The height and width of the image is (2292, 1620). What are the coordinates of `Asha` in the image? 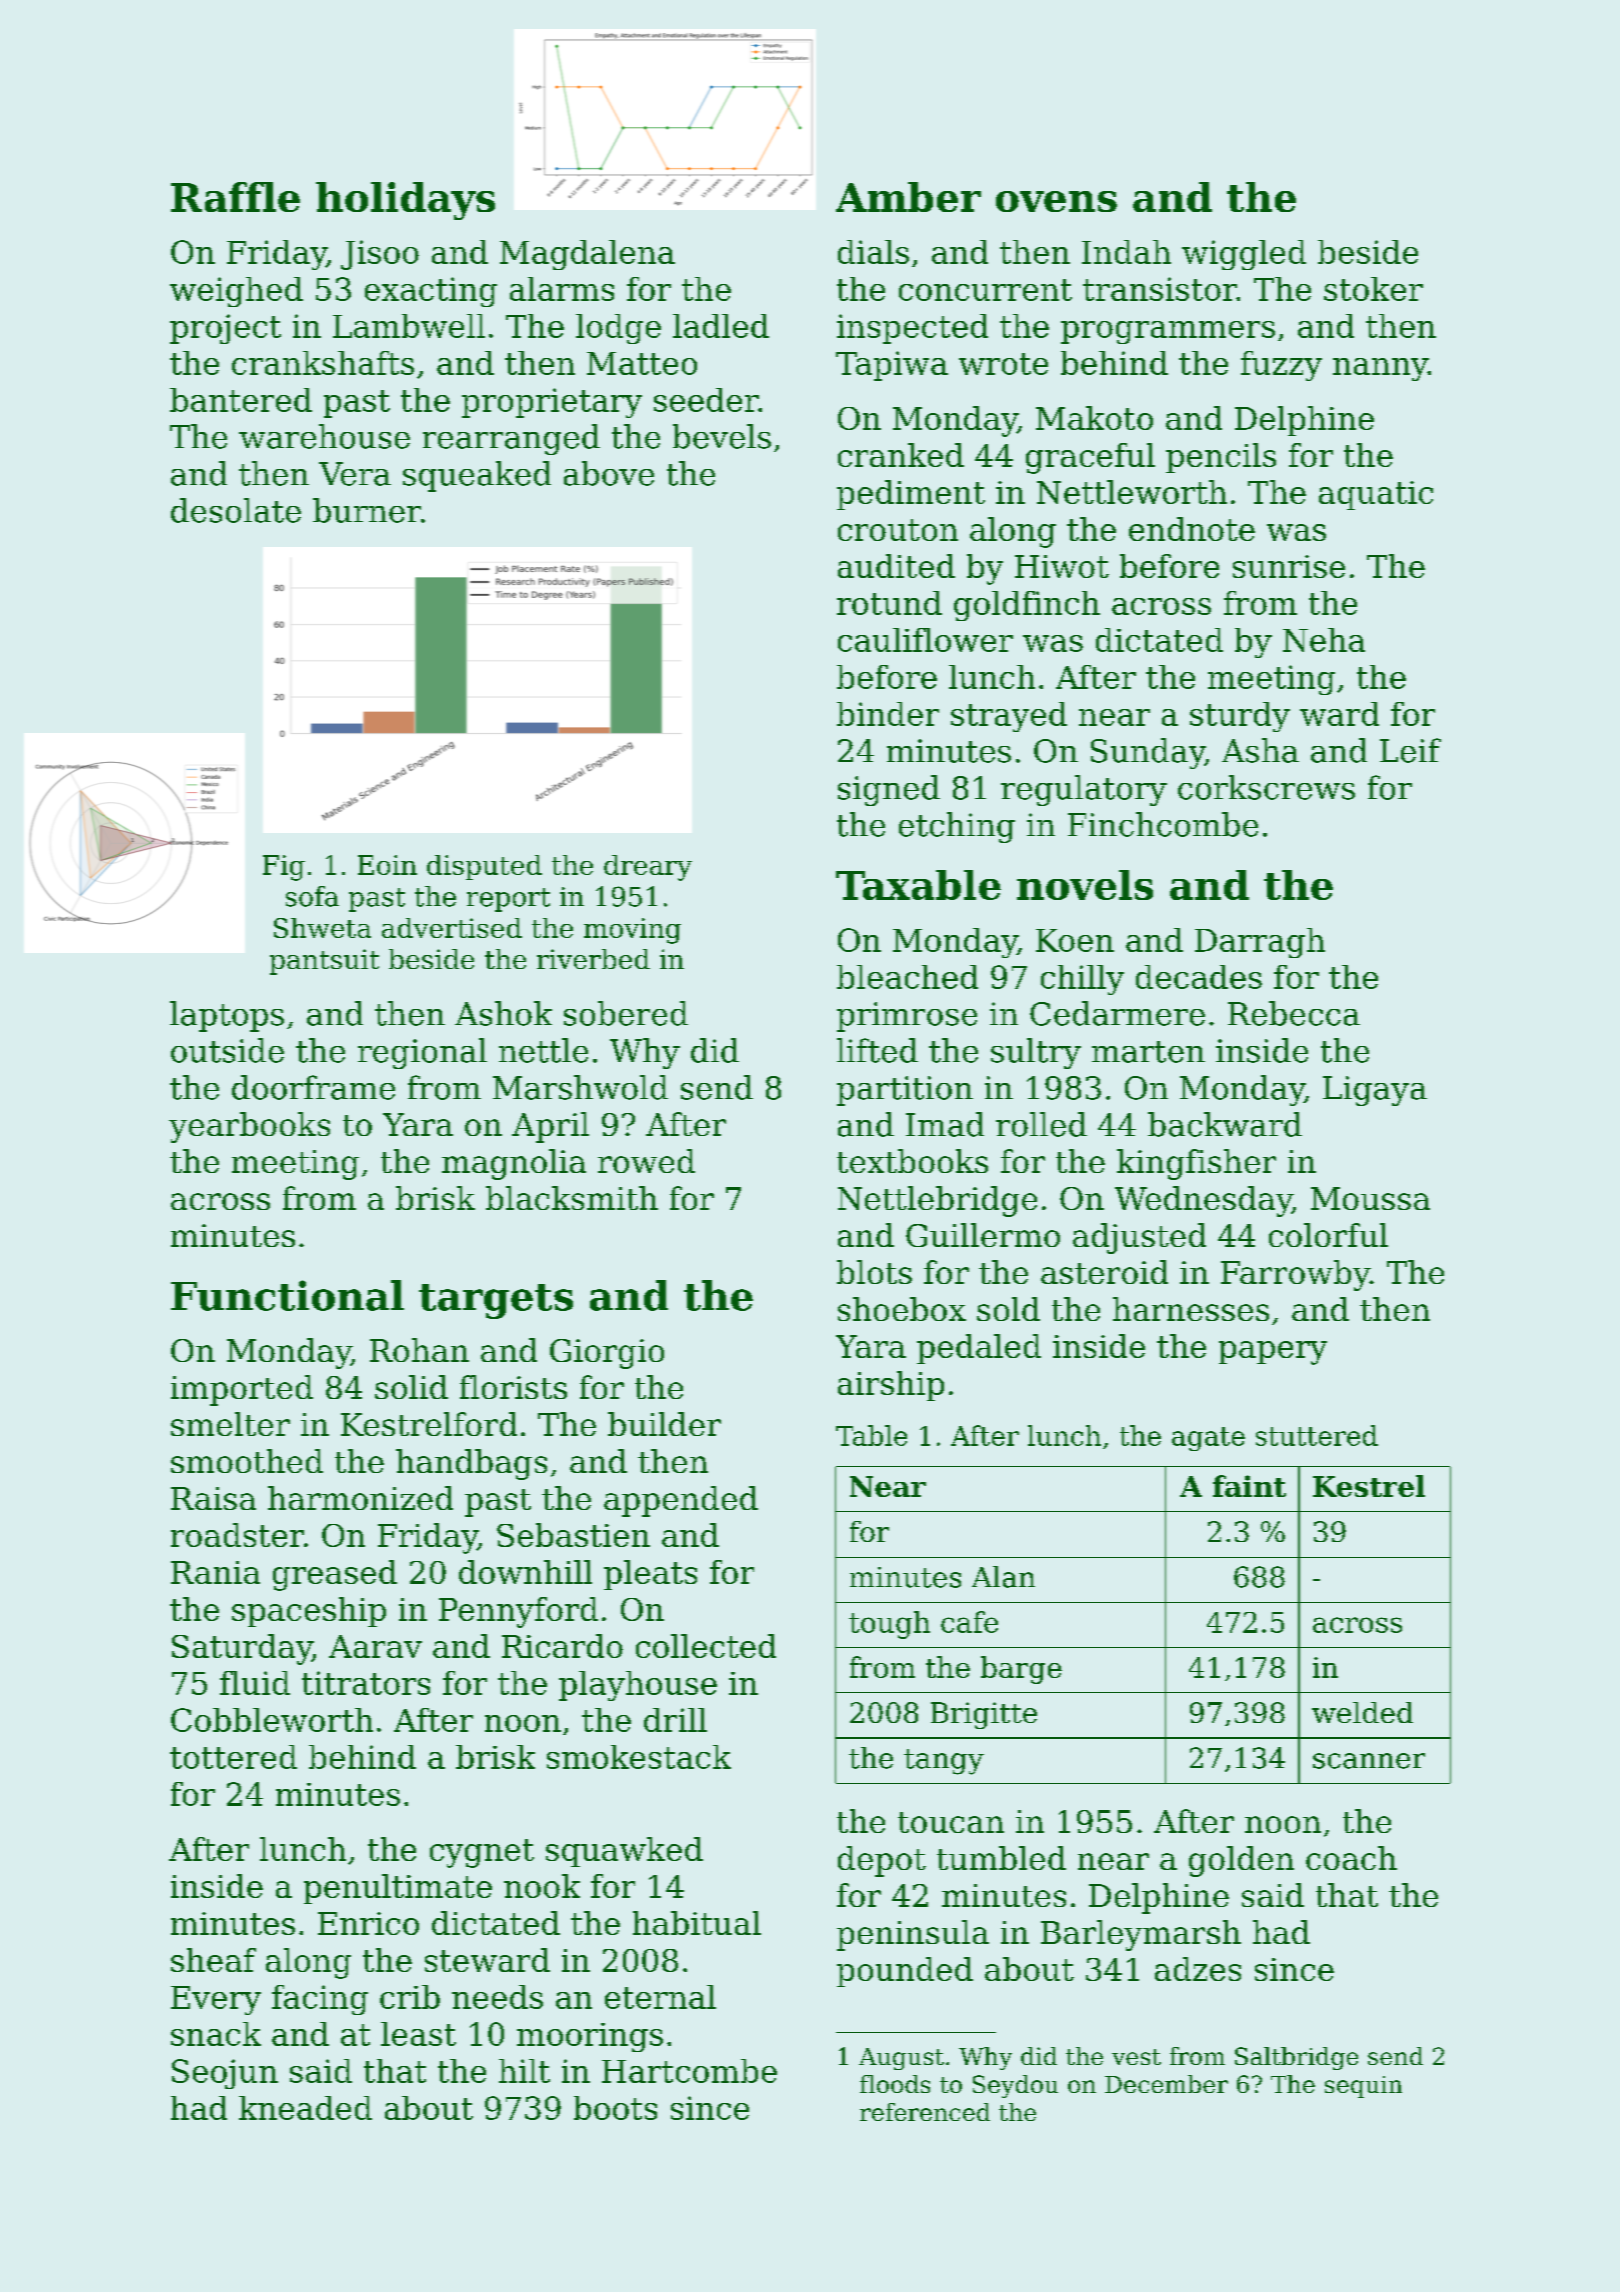 It's located at (1260, 750).
